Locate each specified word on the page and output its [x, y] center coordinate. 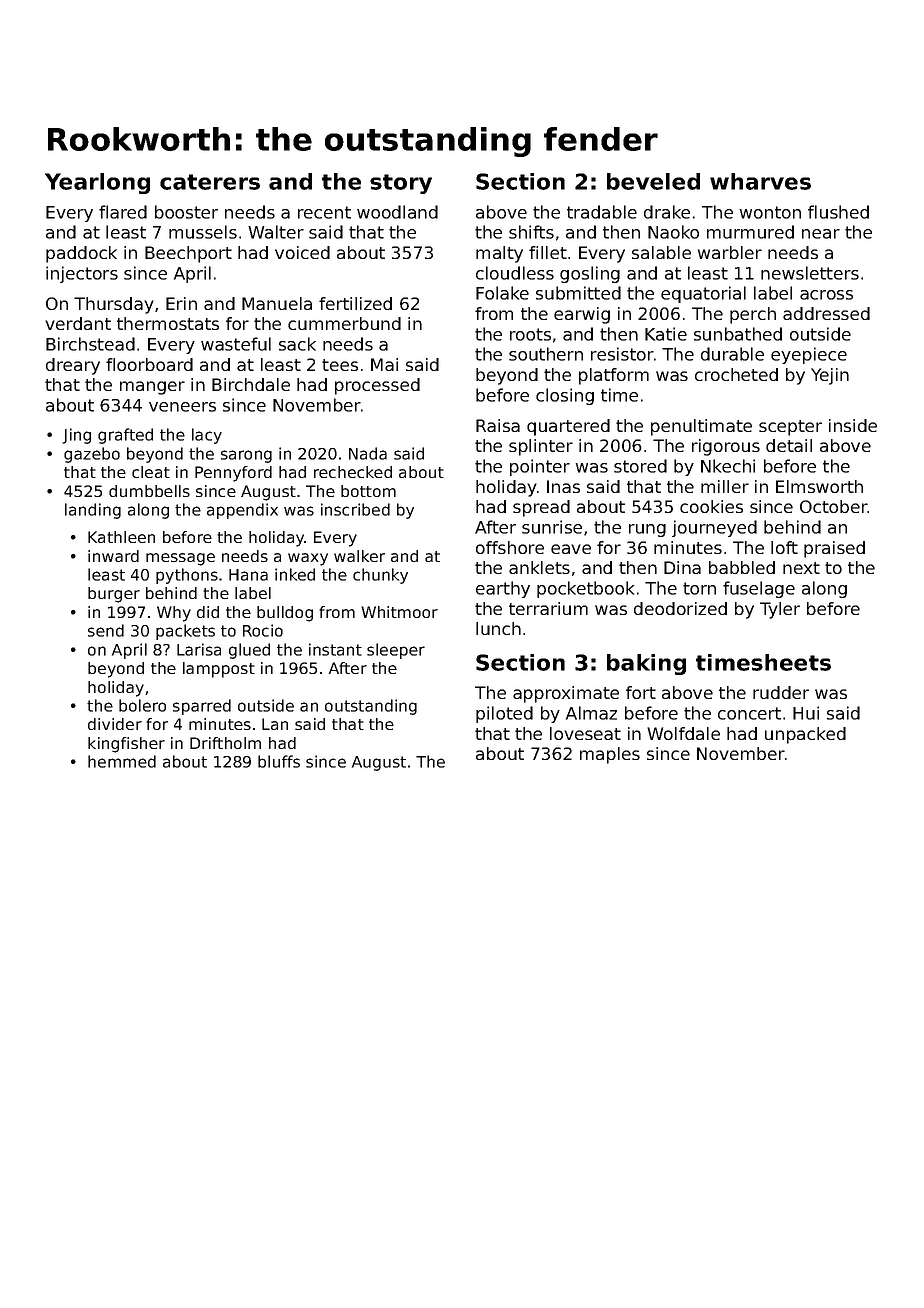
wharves [760, 181]
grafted [125, 436]
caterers [210, 182]
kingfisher [126, 745]
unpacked [805, 735]
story [401, 184]
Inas [563, 486]
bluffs [279, 761]
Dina [682, 567]
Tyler [780, 610]
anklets [539, 567]
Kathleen [121, 537]
